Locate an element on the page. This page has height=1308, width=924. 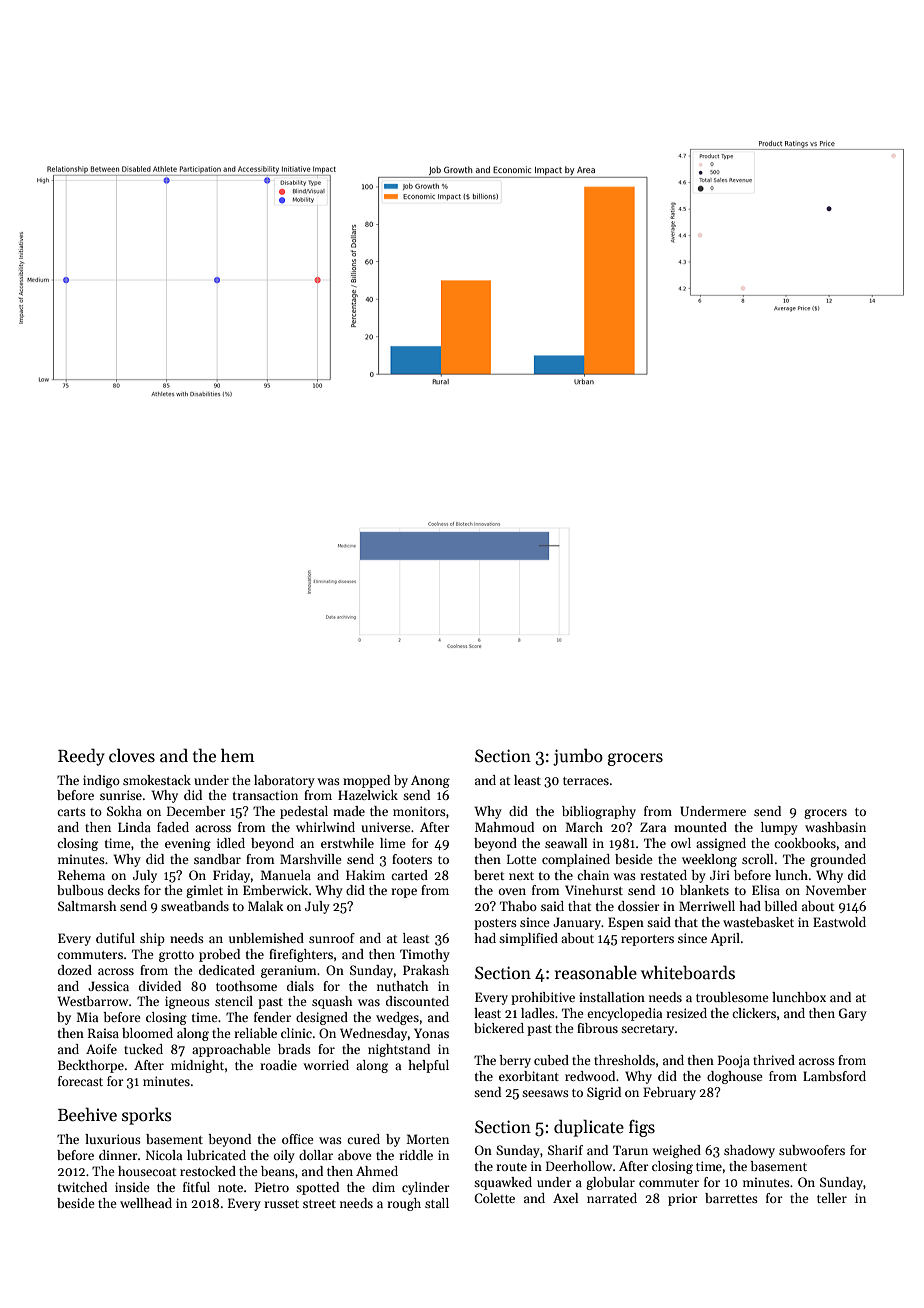
Ahmed is located at coordinates (377, 1171).
